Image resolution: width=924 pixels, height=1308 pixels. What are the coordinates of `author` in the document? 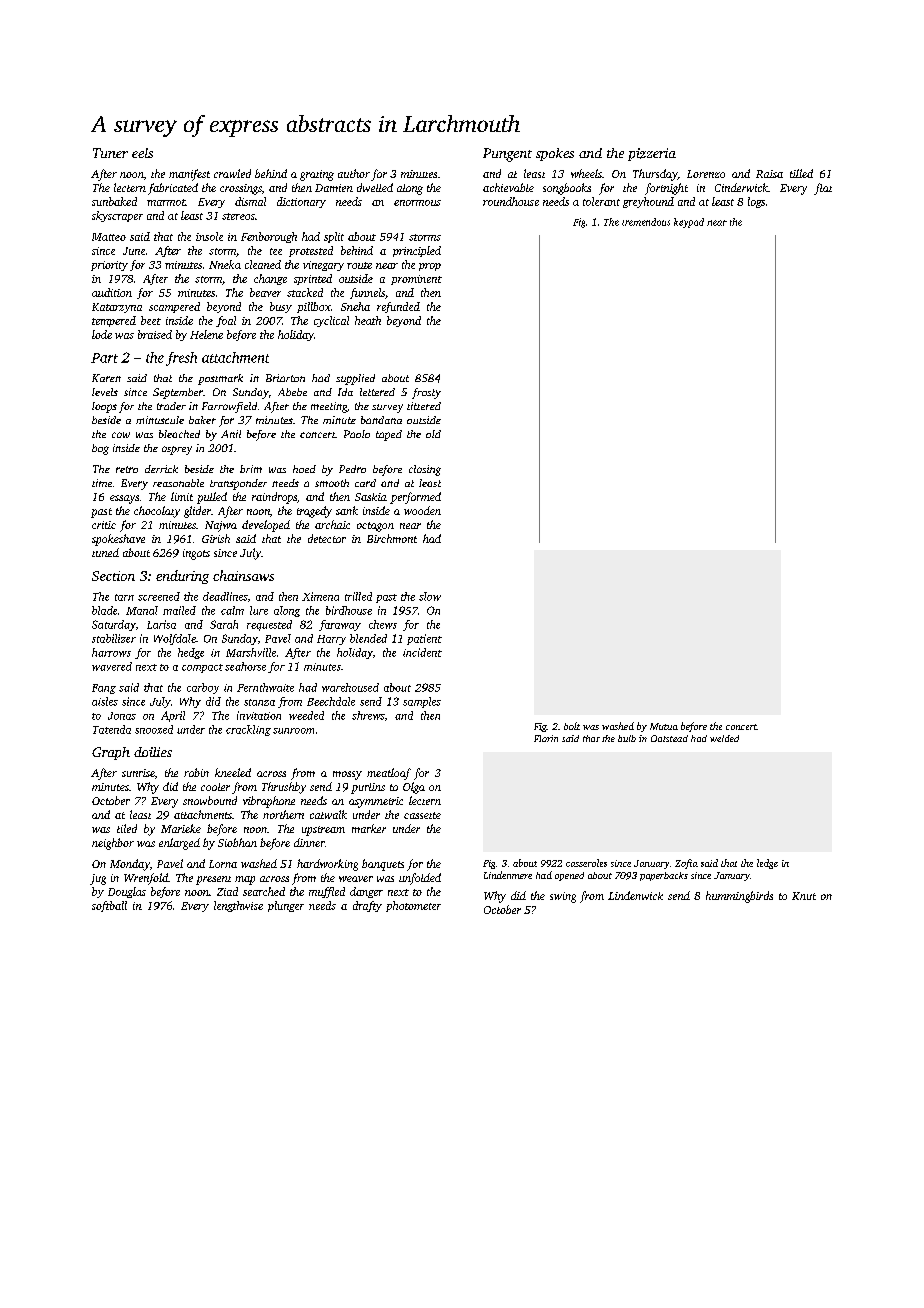 It's located at (354, 173).
